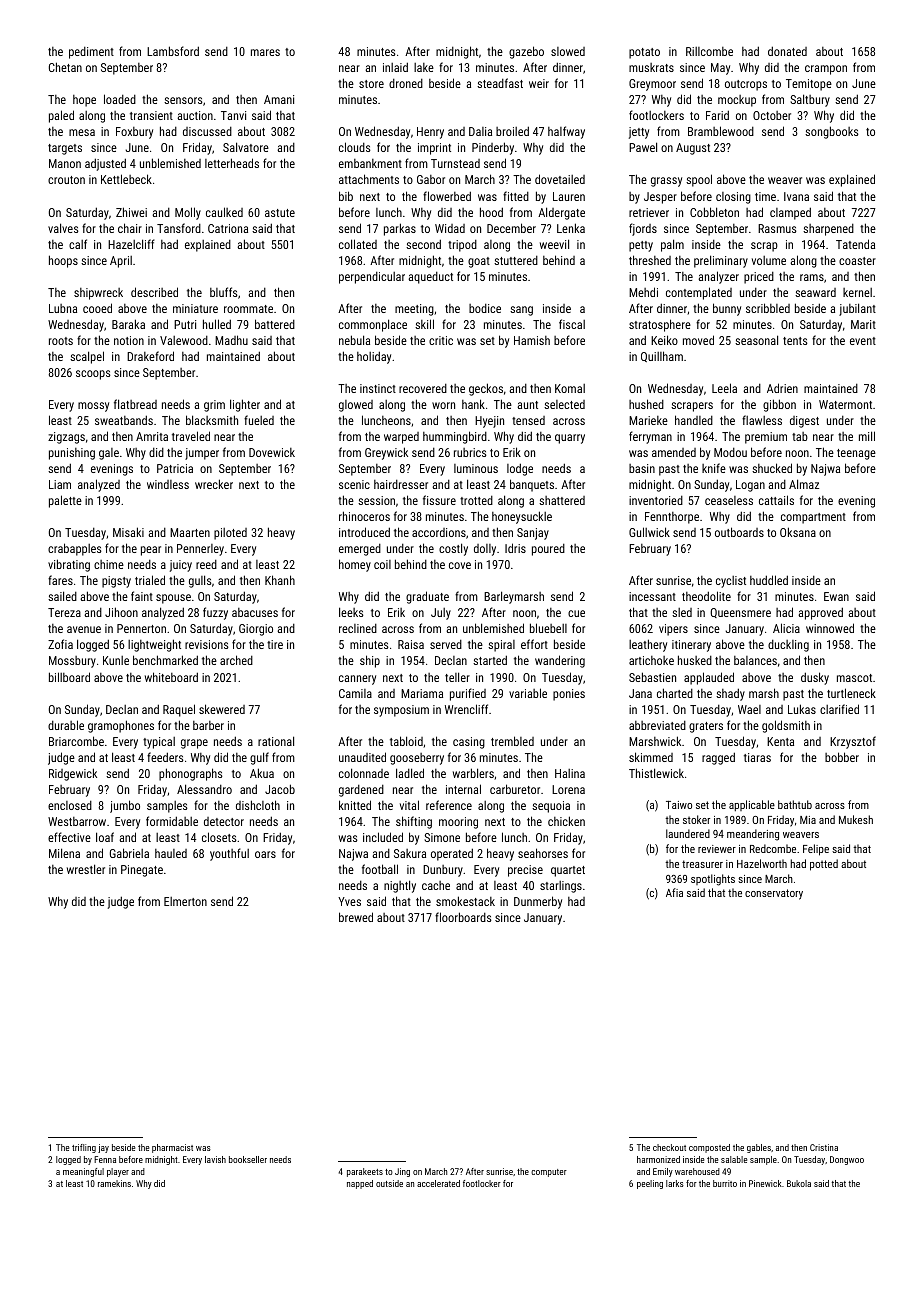  What do you see at coordinates (151, 115) in the screenshot?
I see `transient` at bounding box center [151, 115].
